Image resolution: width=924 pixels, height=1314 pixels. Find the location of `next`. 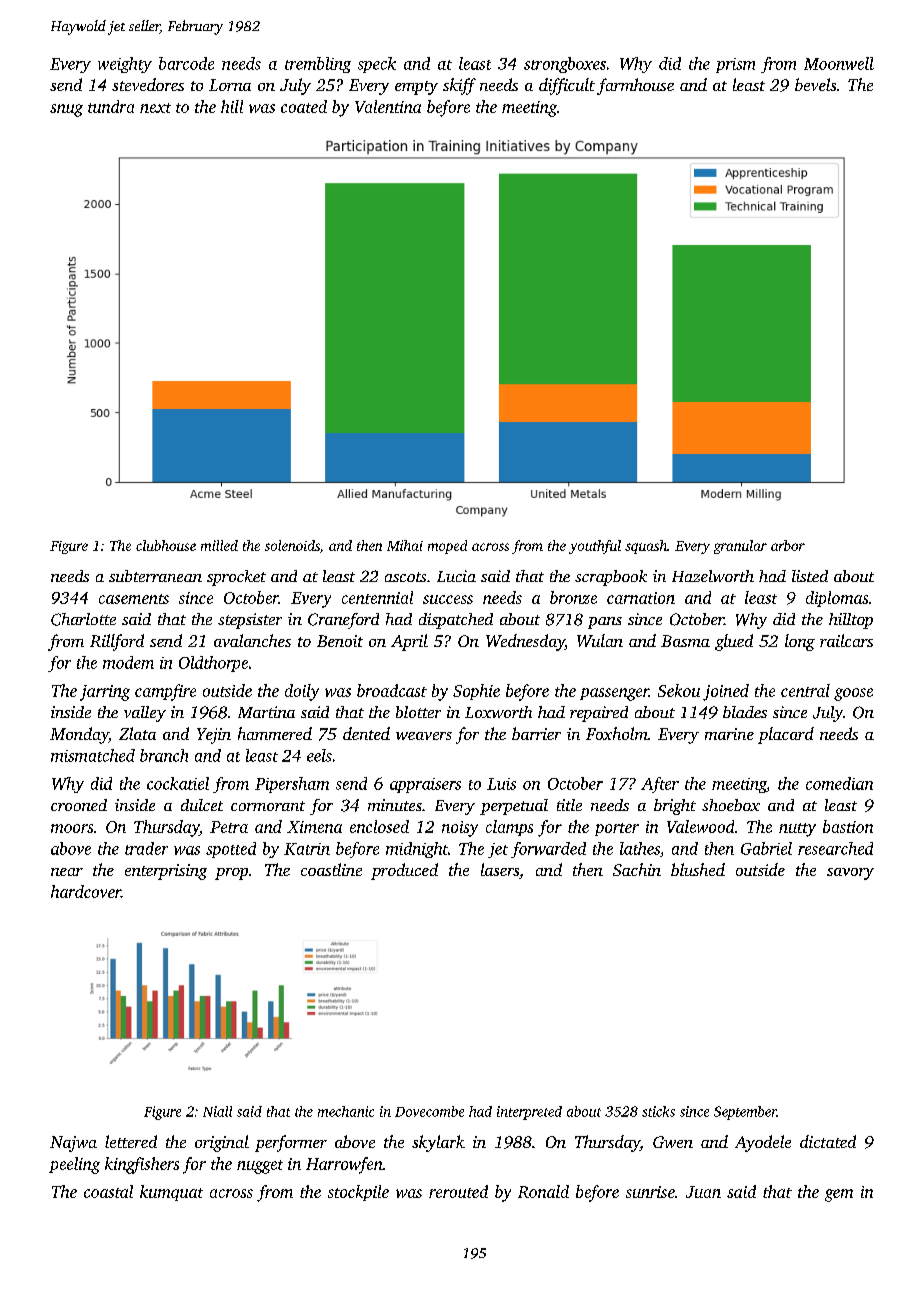

next is located at coordinates (155, 108).
